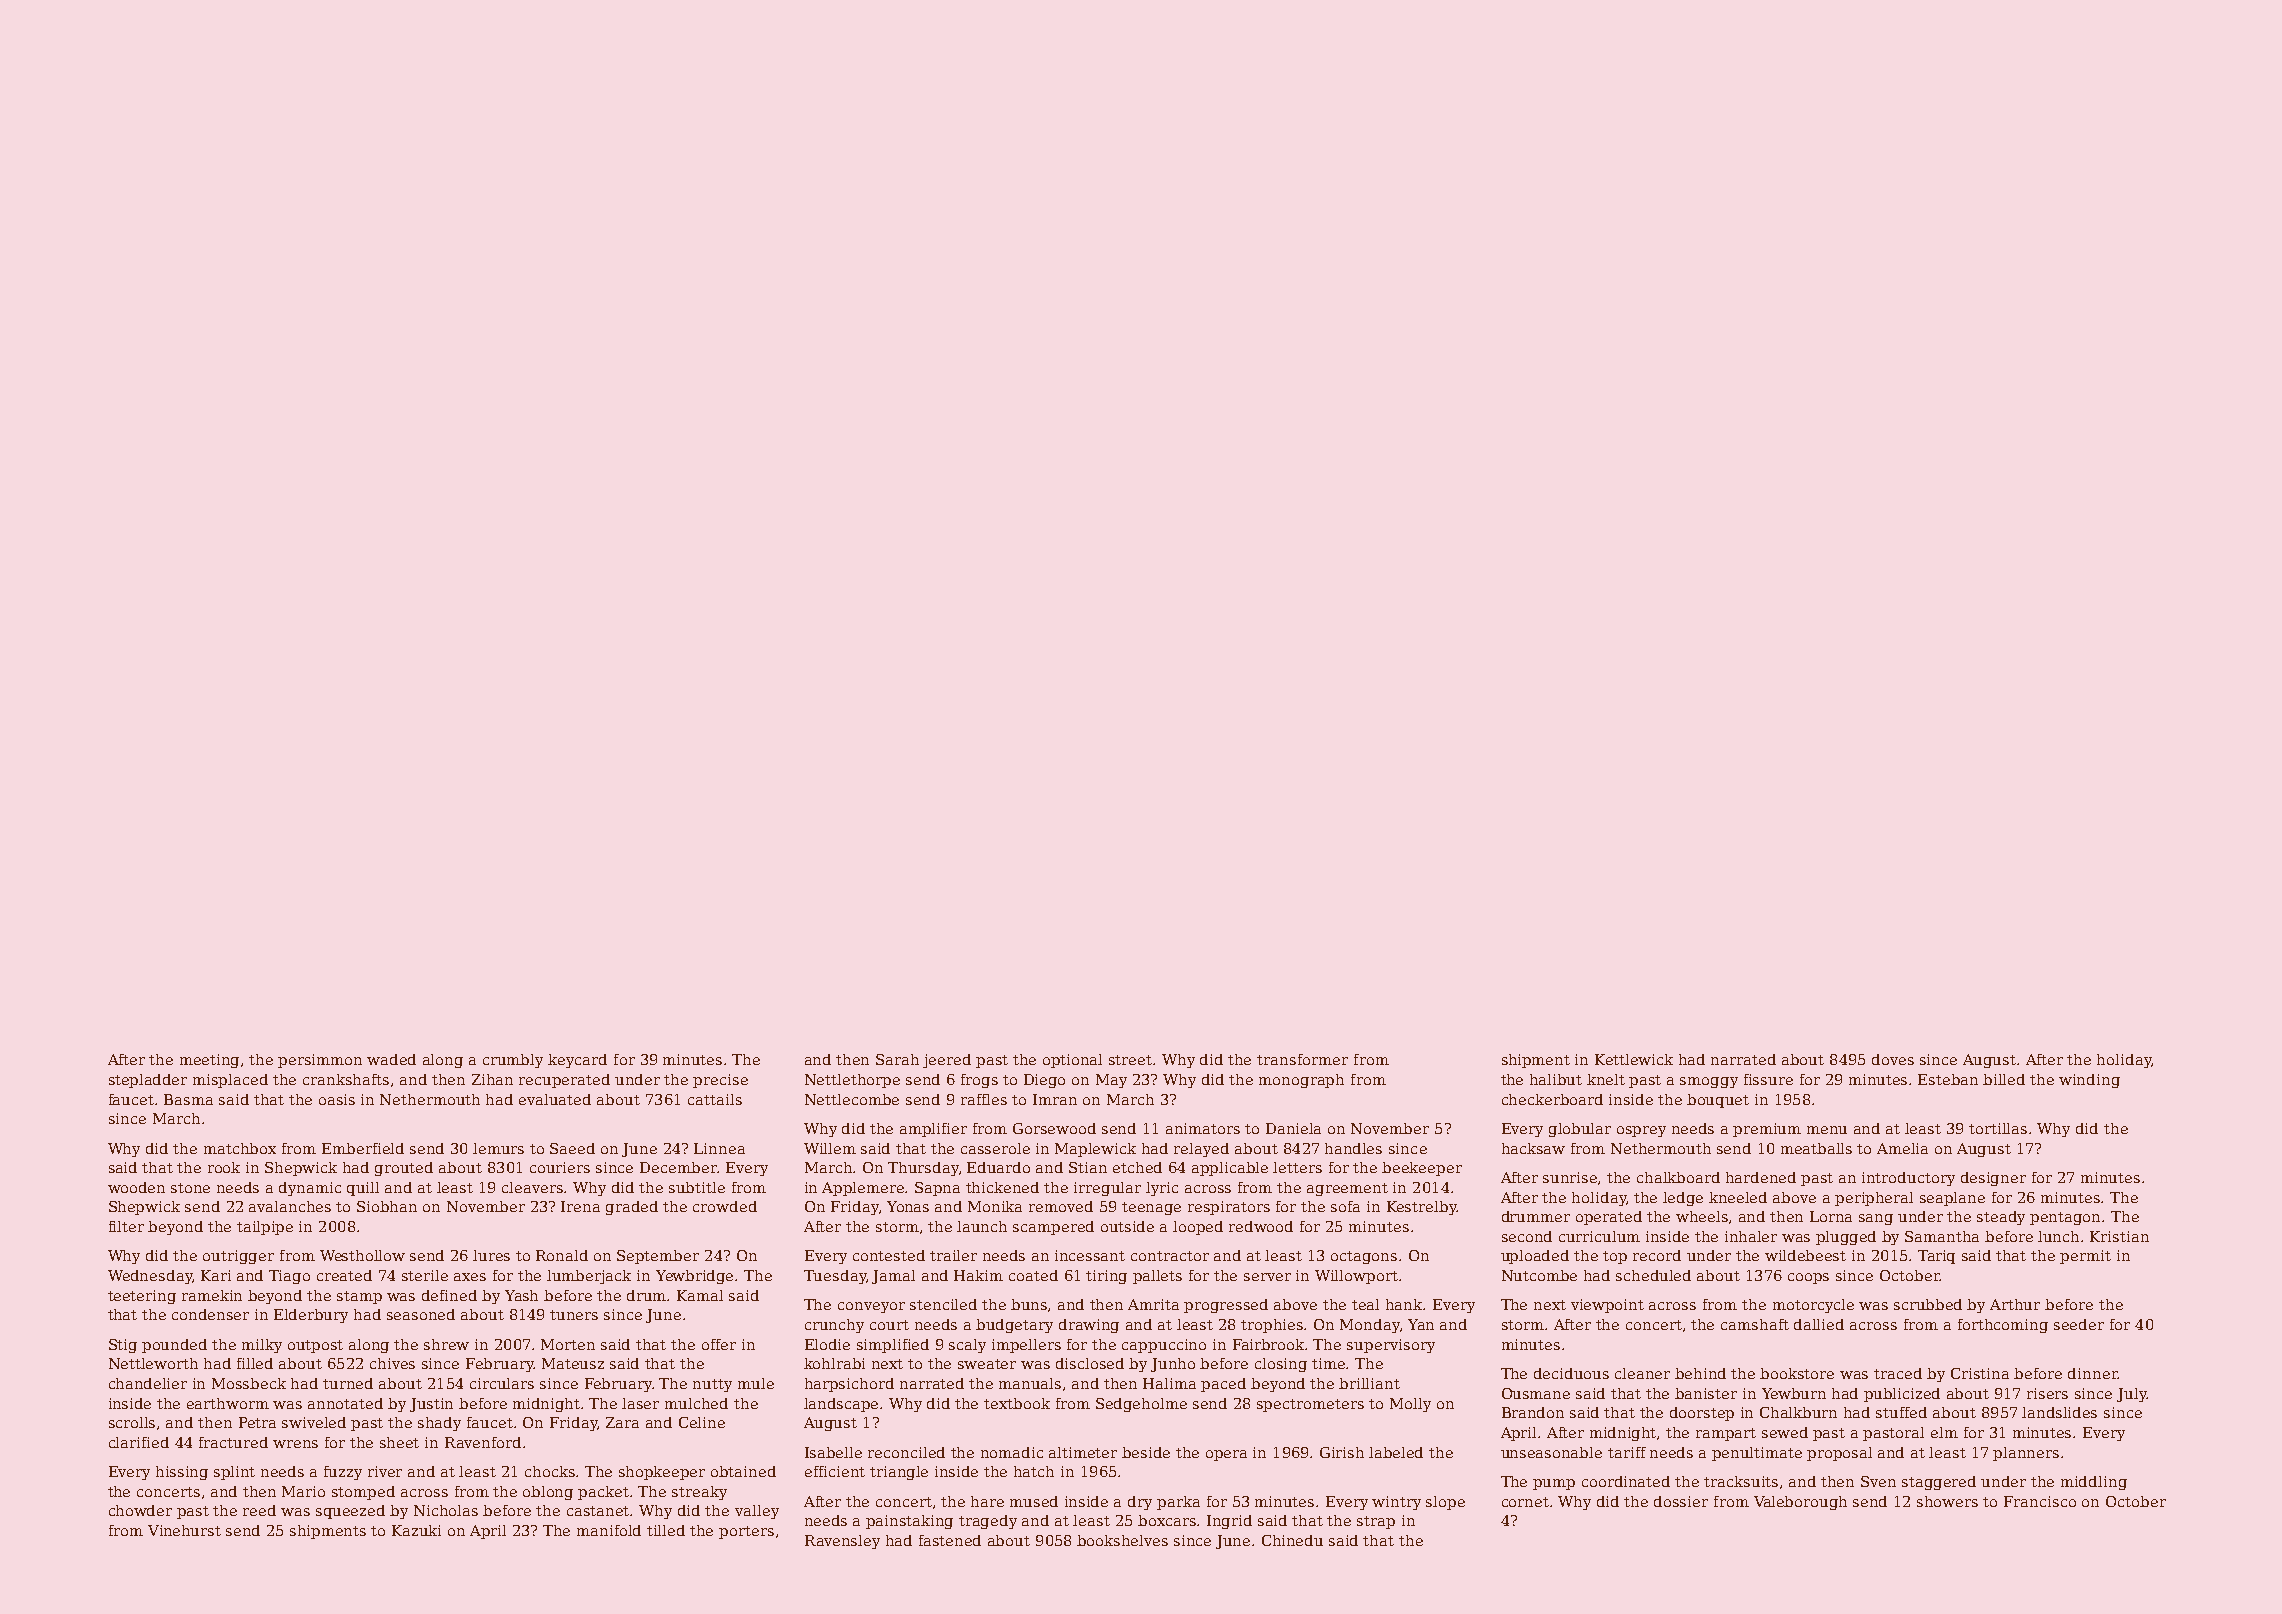 This screenshot has height=1614, width=2282. What do you see at coordinates (699, 1493) in the screenshot?
I see `streaky` at bounding box center [699, 1493].
